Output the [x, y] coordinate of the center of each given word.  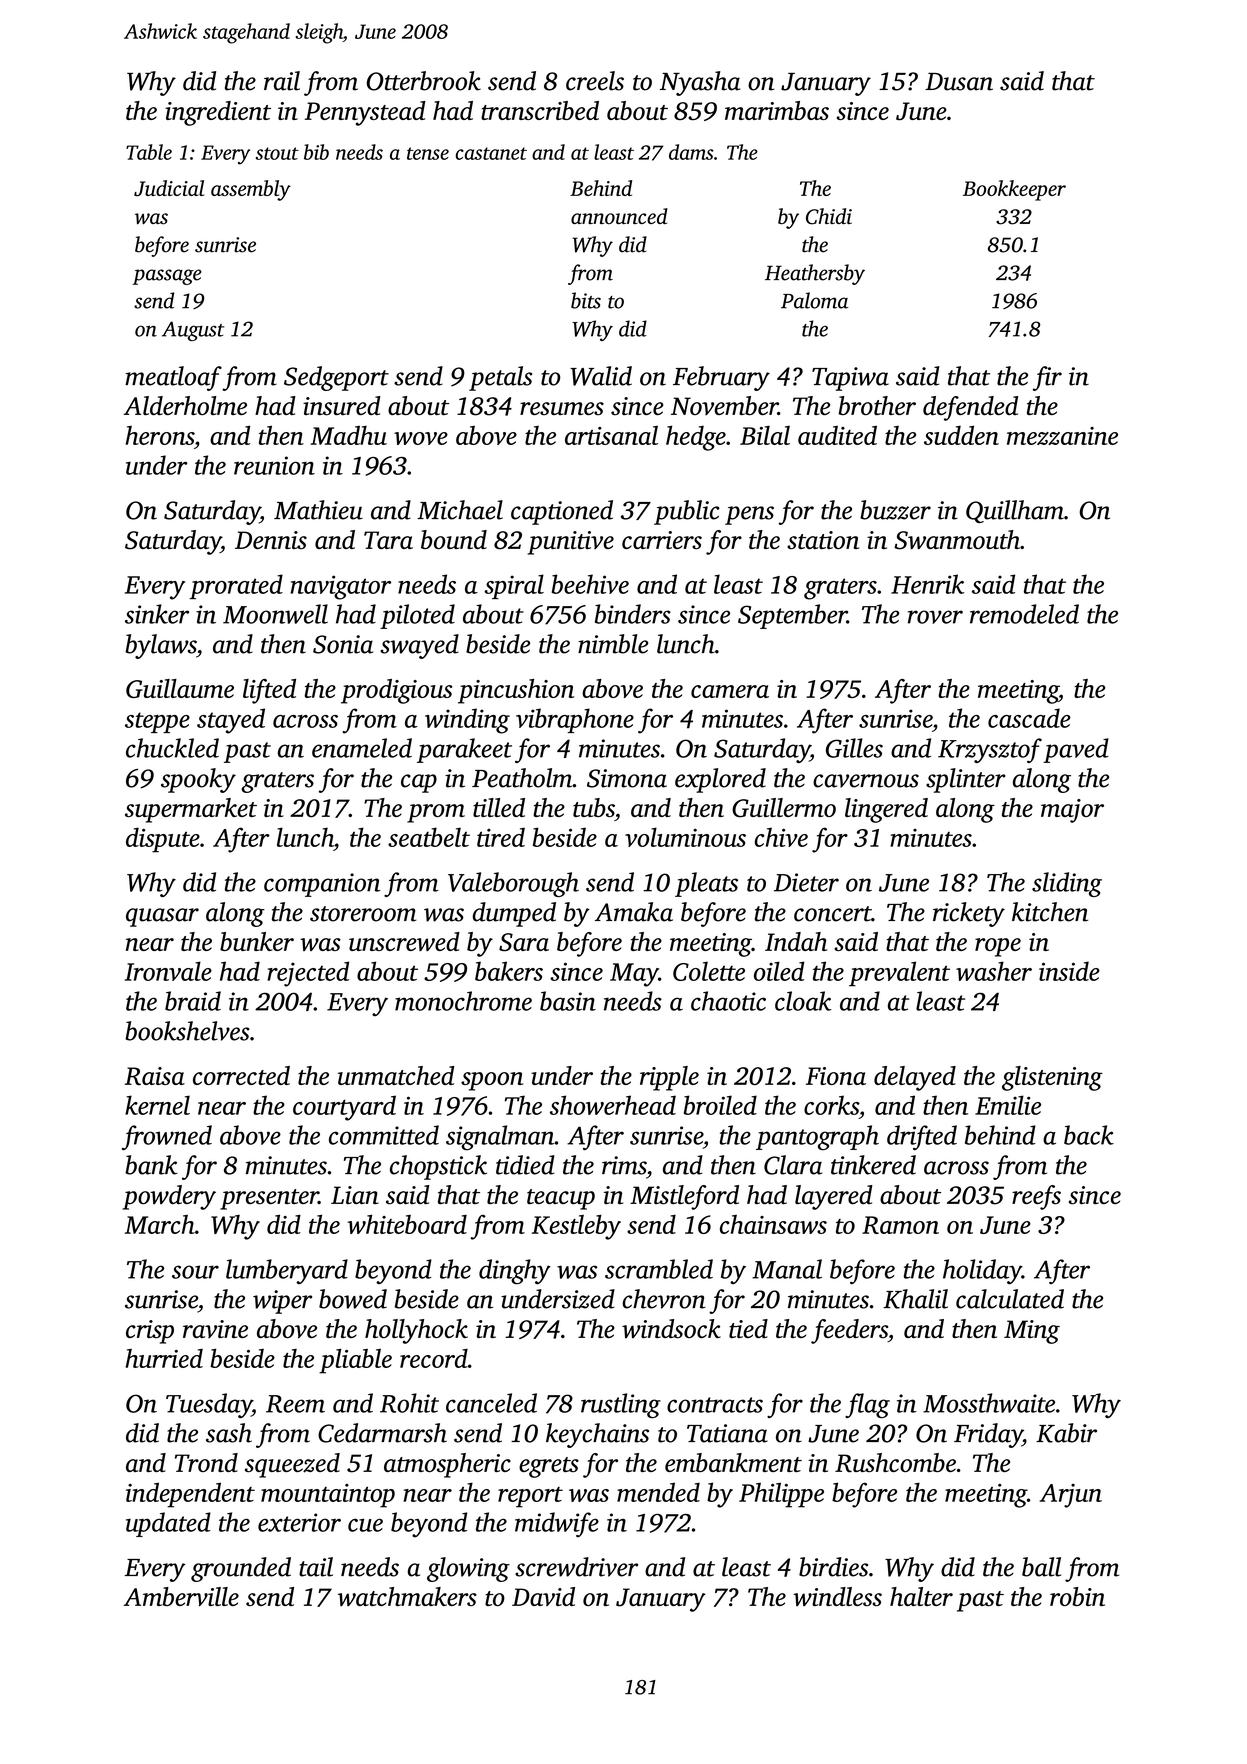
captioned [562, 512]
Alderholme [185, 405]
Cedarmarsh [382, 1433]
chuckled [172, 748]
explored [720, 780]
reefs [1036, 1197]
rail [282, 81]
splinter [966, 780]
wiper [282, 1302]
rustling [621, 1405]
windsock [671, 1329]
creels [595, 81]
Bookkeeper [1014, 190]
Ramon [900, 1225]
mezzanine [1062, 436]
